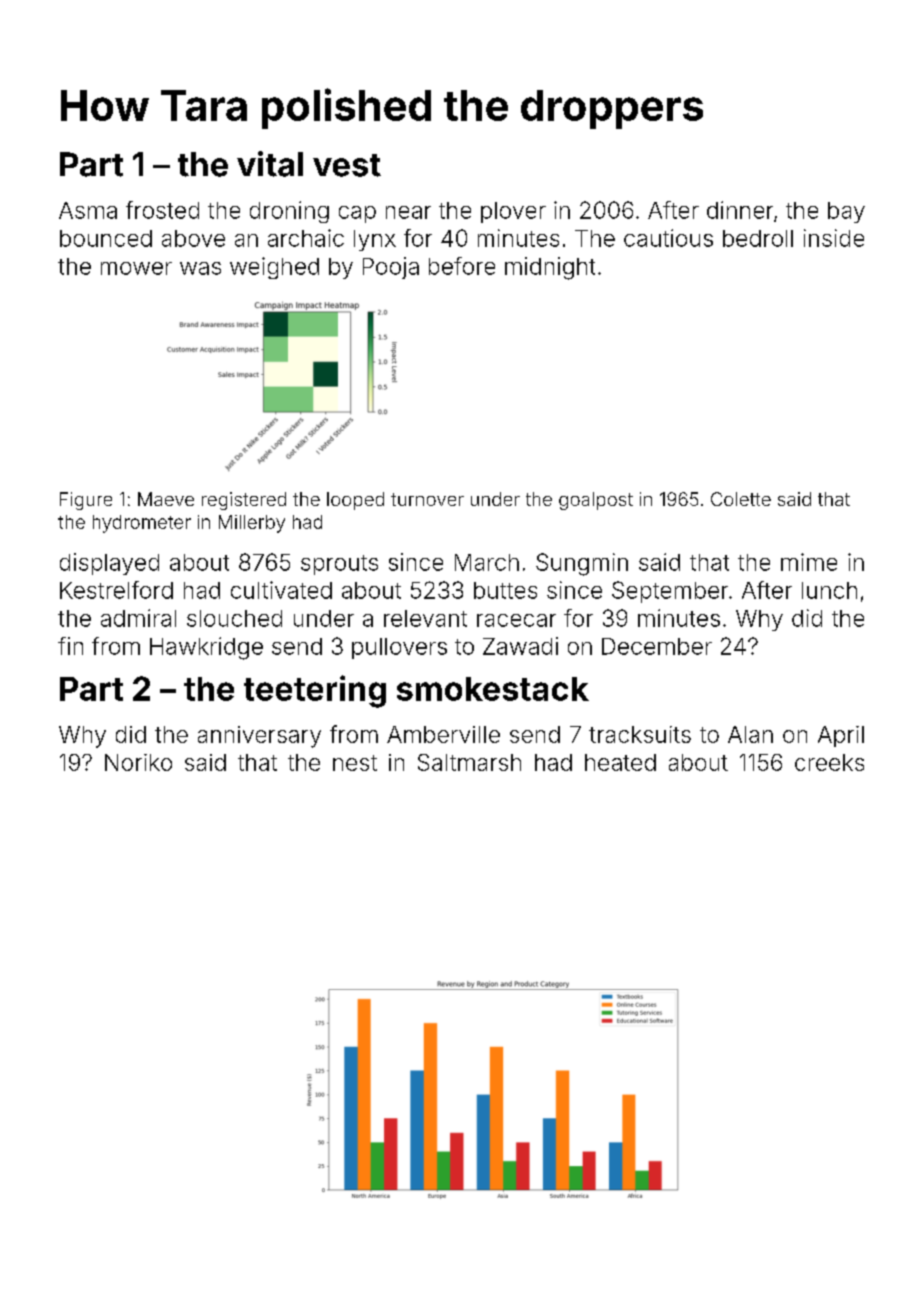  I want to click on Saltmarsh, so click(469, 762).
